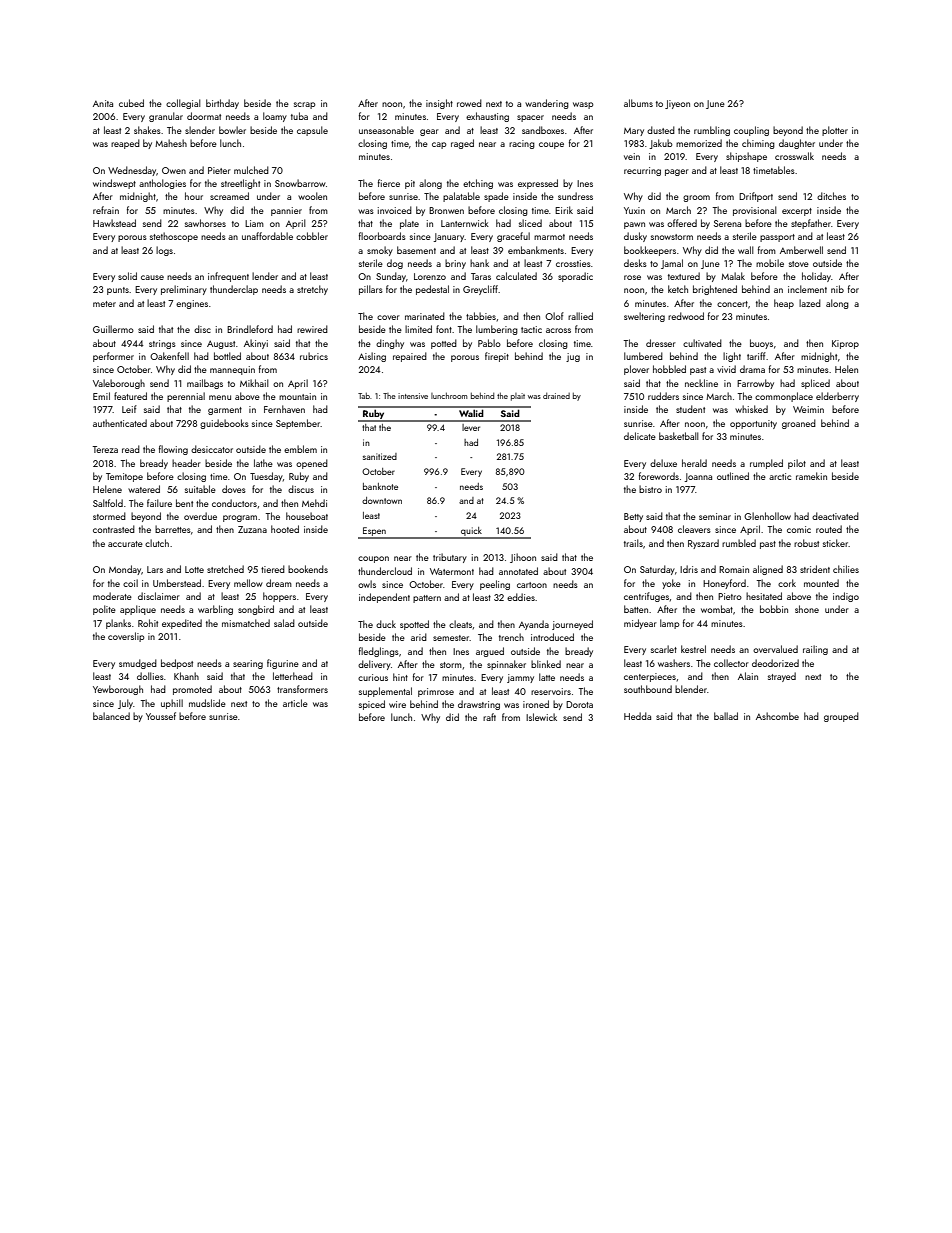  I want to click on cubed, so click(131, 103).
